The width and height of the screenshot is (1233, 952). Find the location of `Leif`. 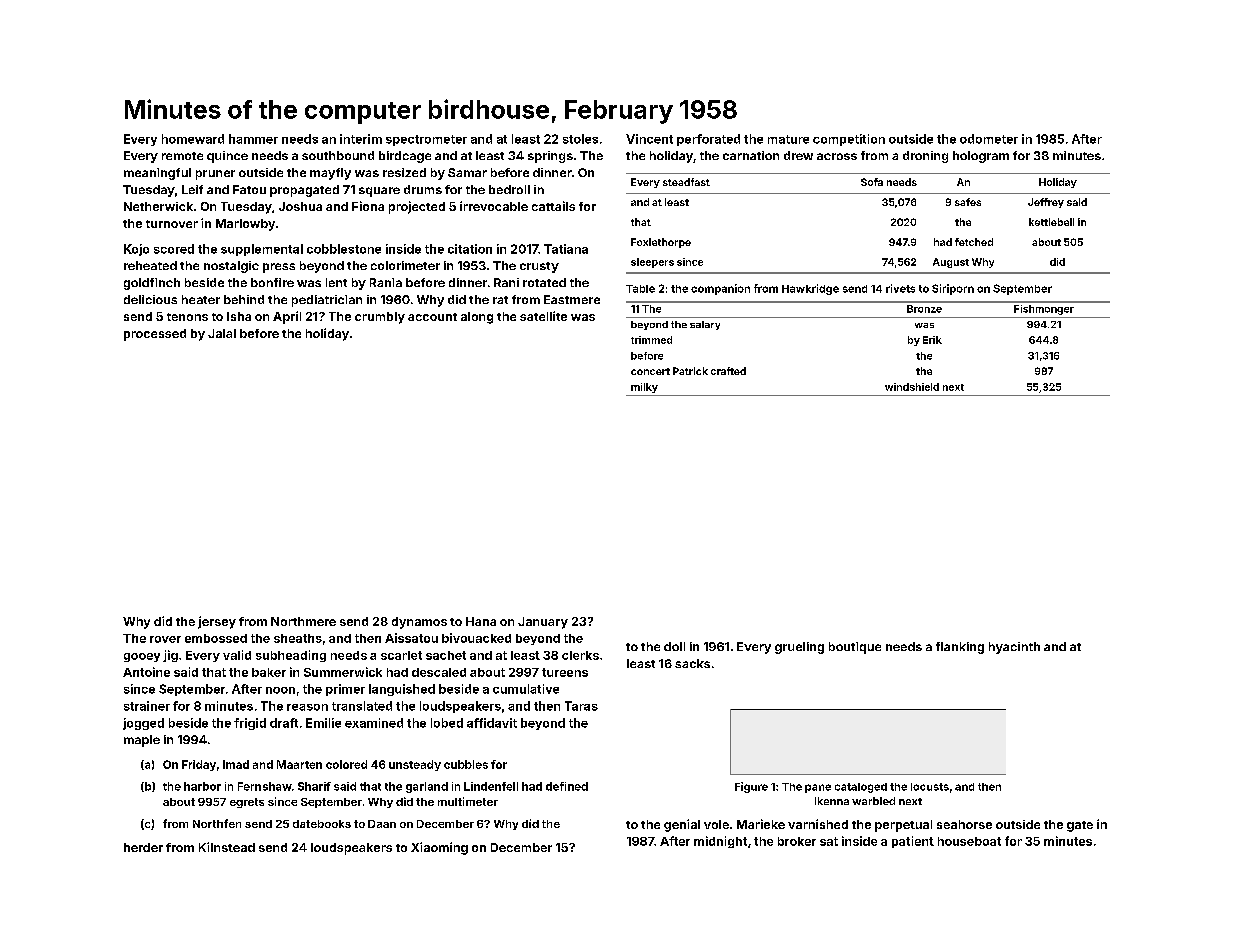

Leif is located at coordinates (192, 189).
